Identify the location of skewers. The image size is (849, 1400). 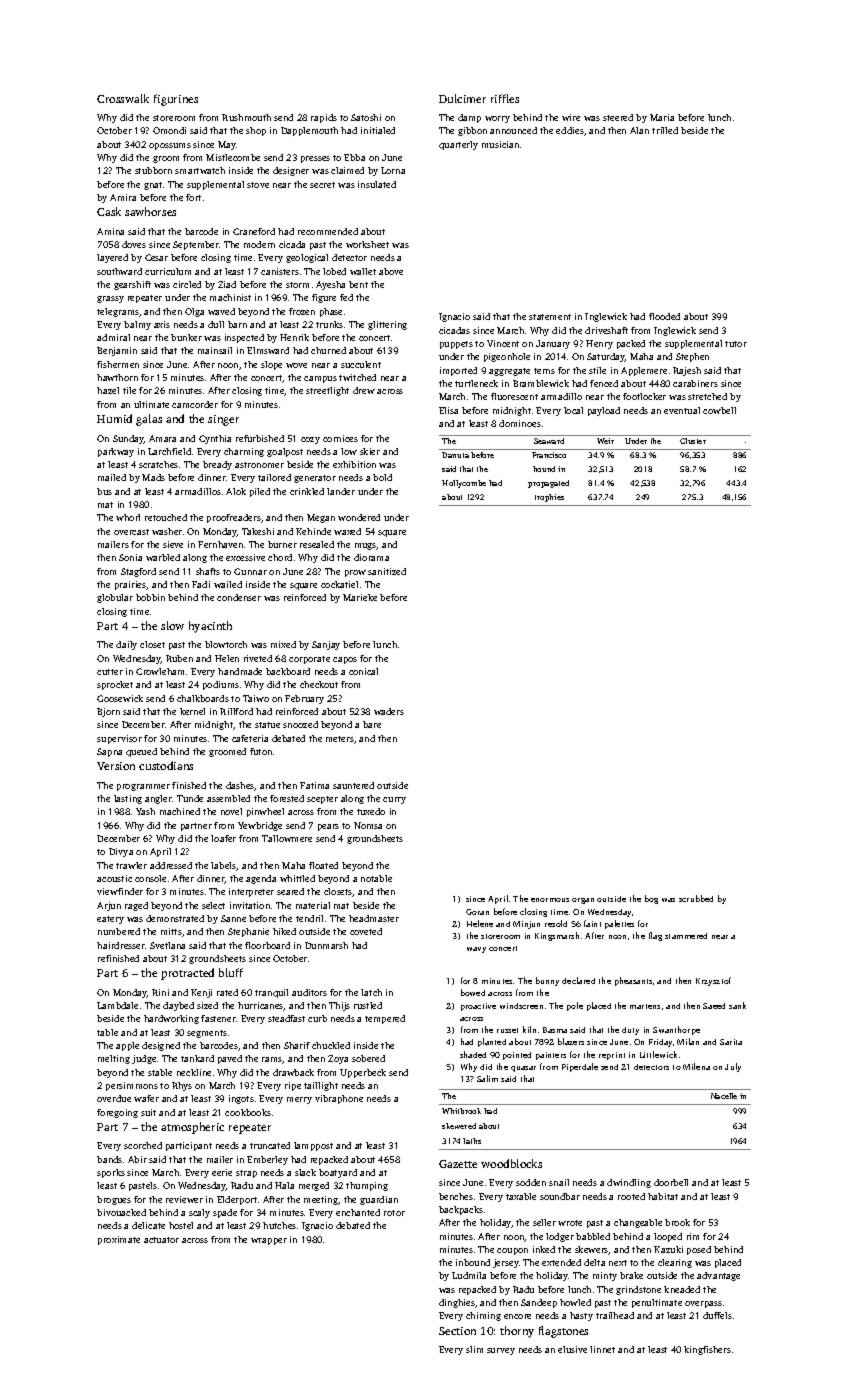
(592, 1250).
